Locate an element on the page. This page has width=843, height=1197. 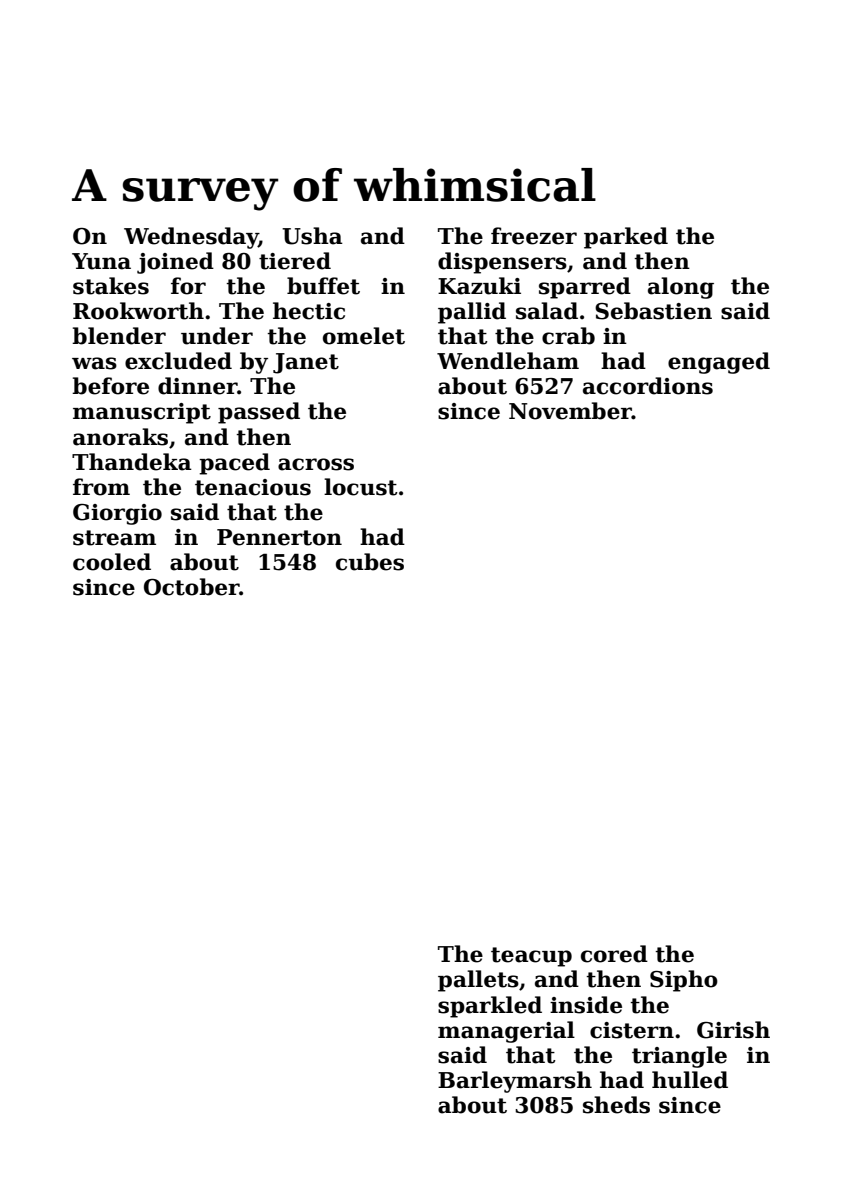
accordions is located at coordinates (648, 386).
